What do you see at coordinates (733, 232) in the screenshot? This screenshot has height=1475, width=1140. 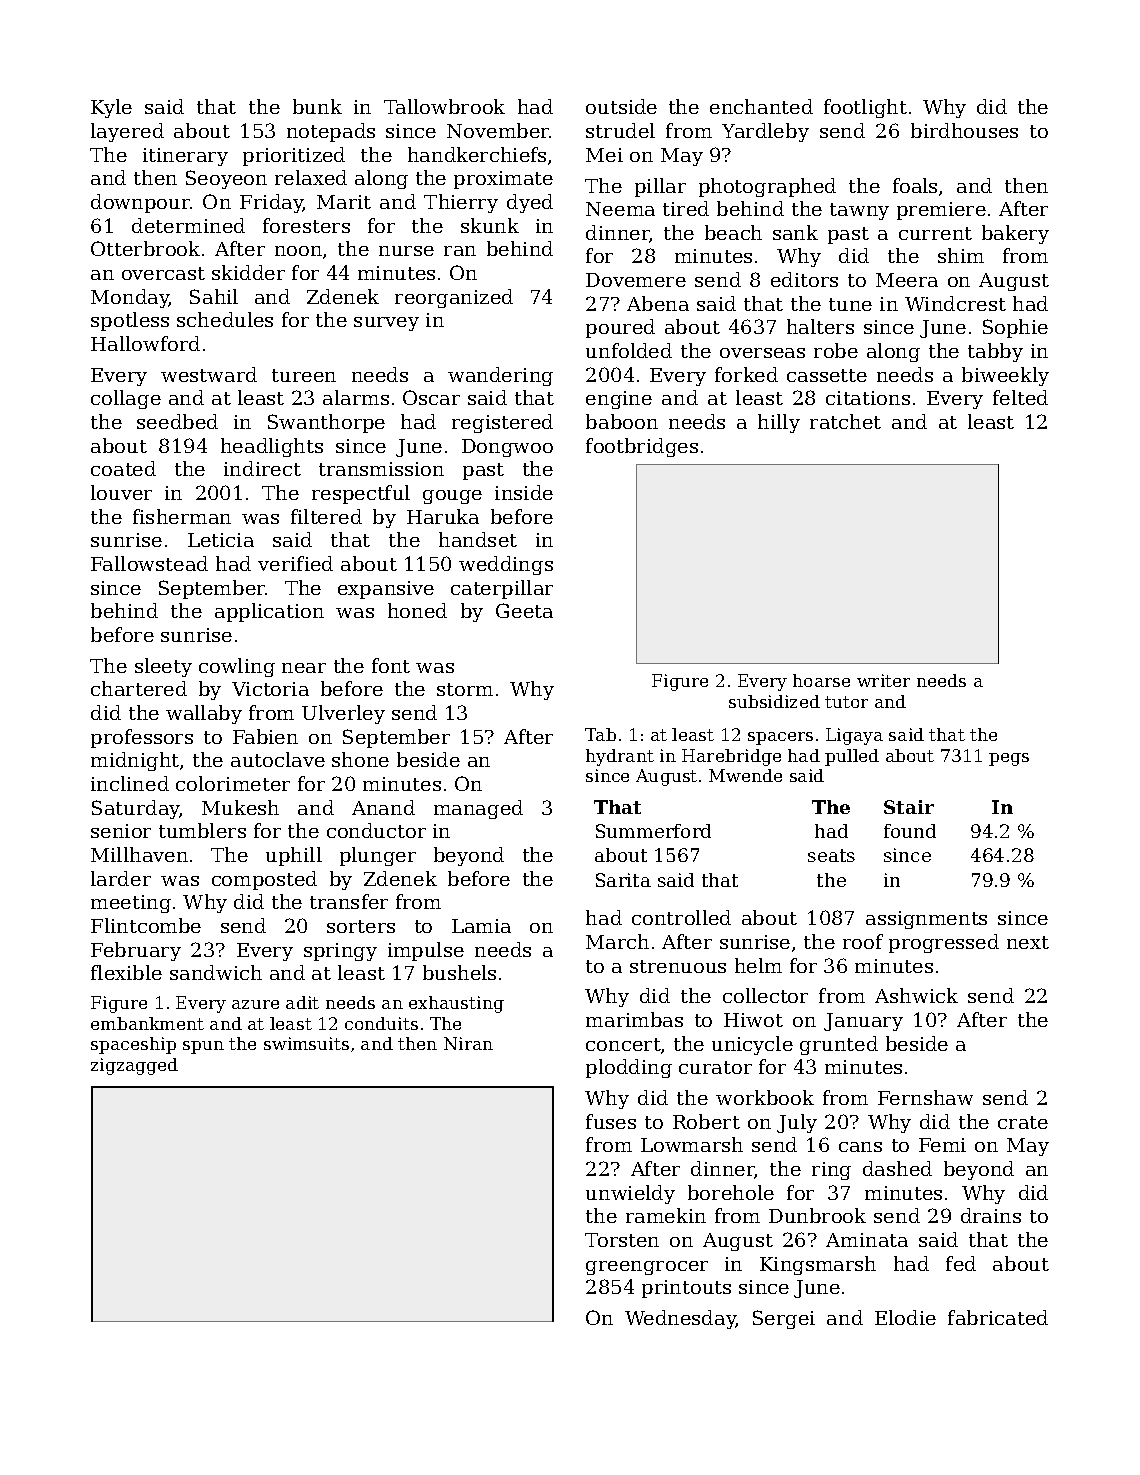 I see `beach` at bounding box center [733, 232].
